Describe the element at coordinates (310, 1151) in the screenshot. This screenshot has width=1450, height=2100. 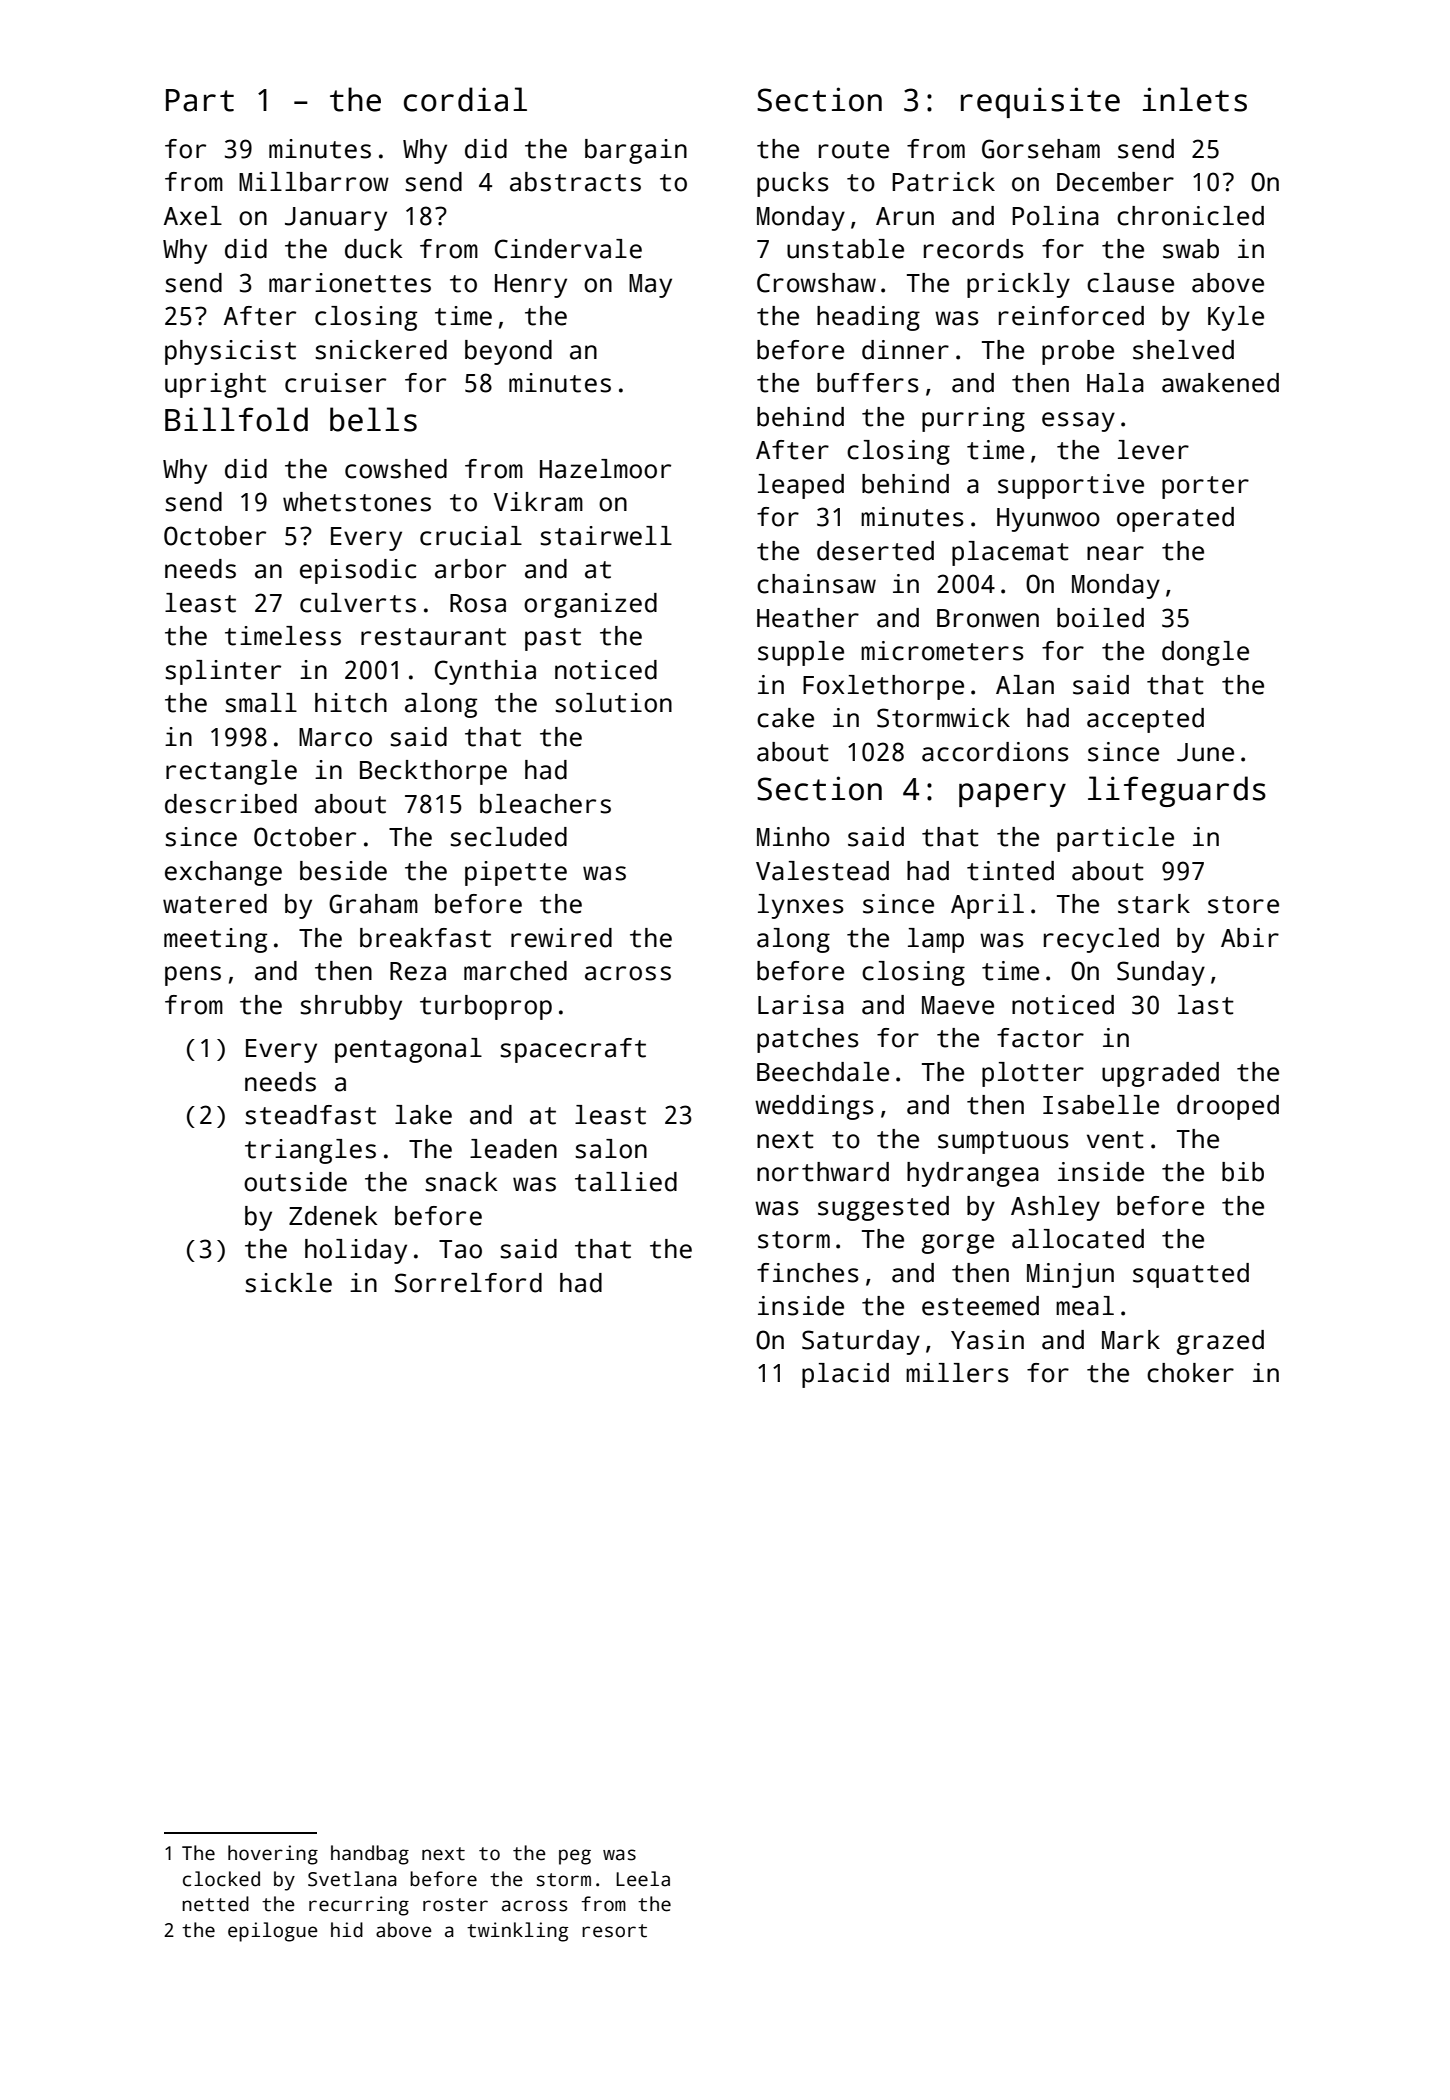
I see `triangles` at that location.
